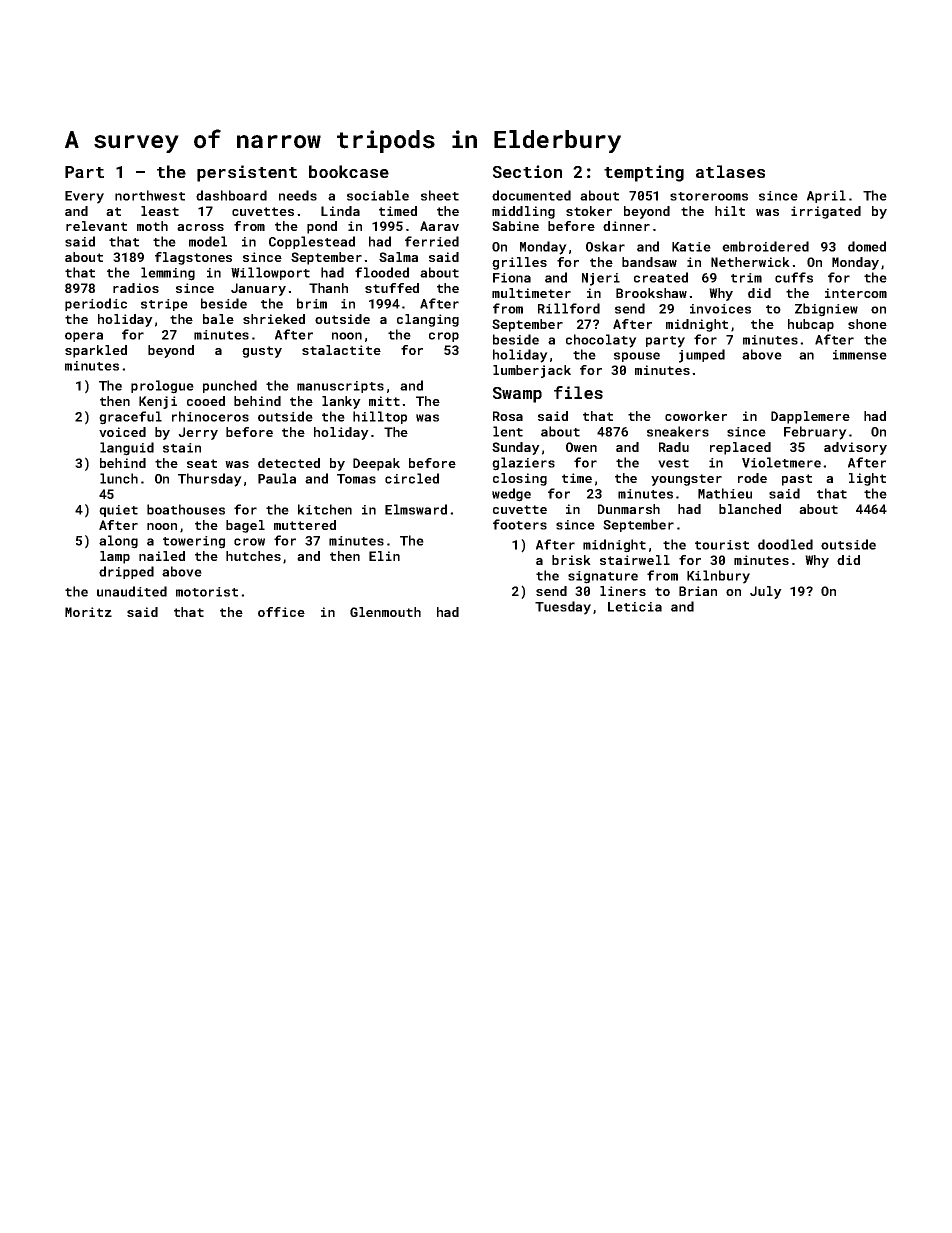 This image has width=952, height=1233. What do you see at coordinates (305, 525) in the image?
I see `muttered` at bounding box center [305, 525].
